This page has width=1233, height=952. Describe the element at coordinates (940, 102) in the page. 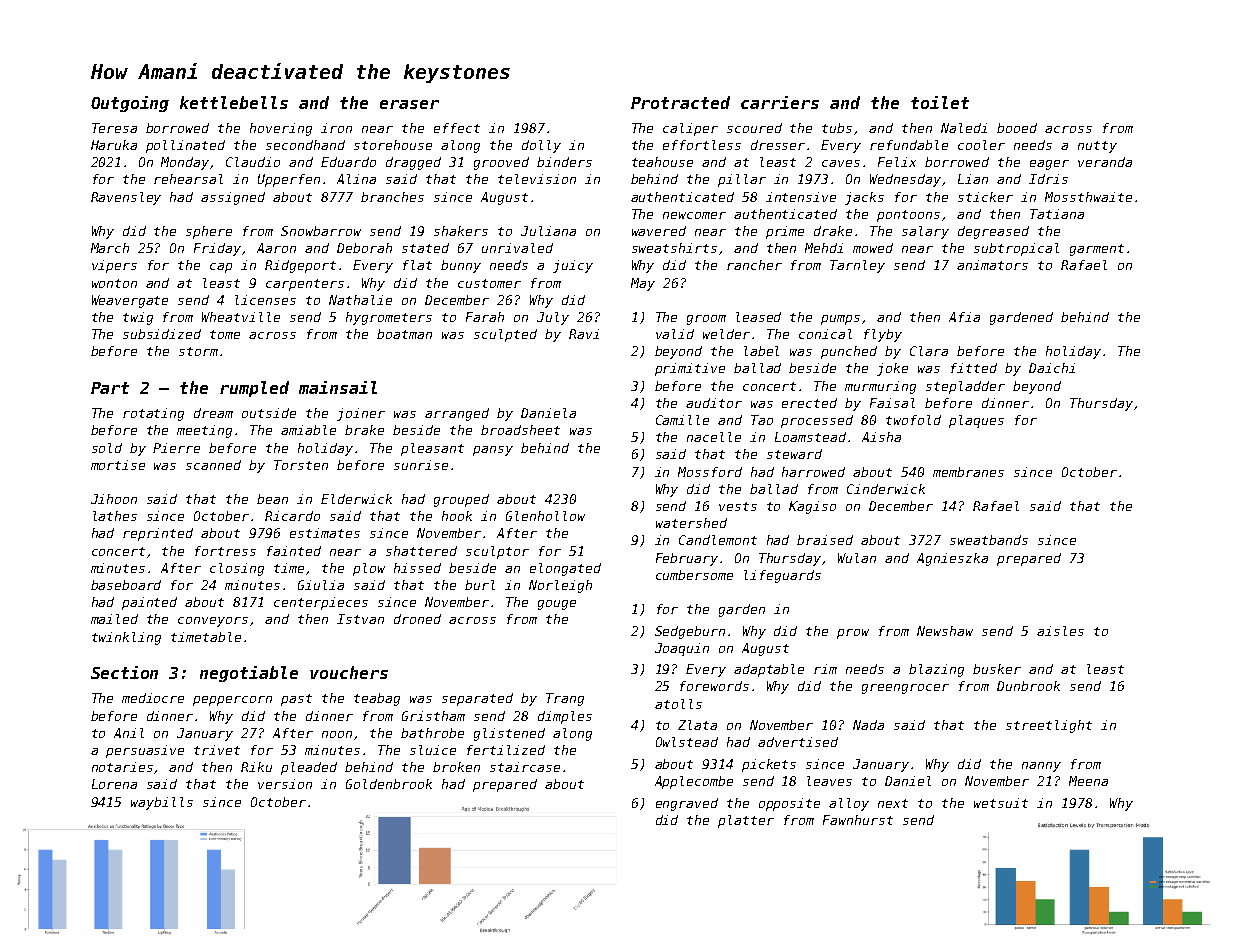

I see `toilet` at that location.
